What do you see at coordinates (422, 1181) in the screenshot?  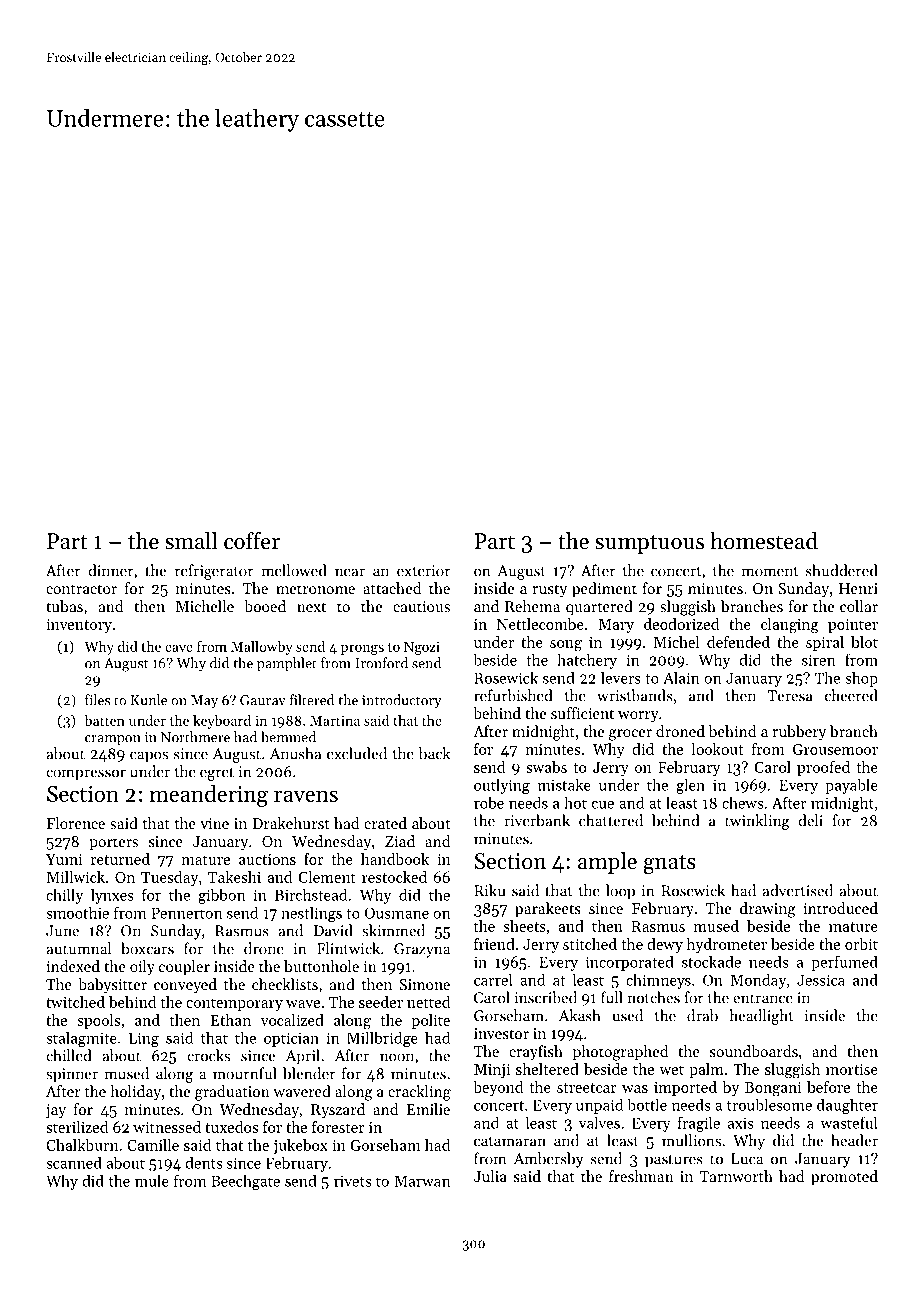 I see `Marwan` at bounding box center [422, 1181].
